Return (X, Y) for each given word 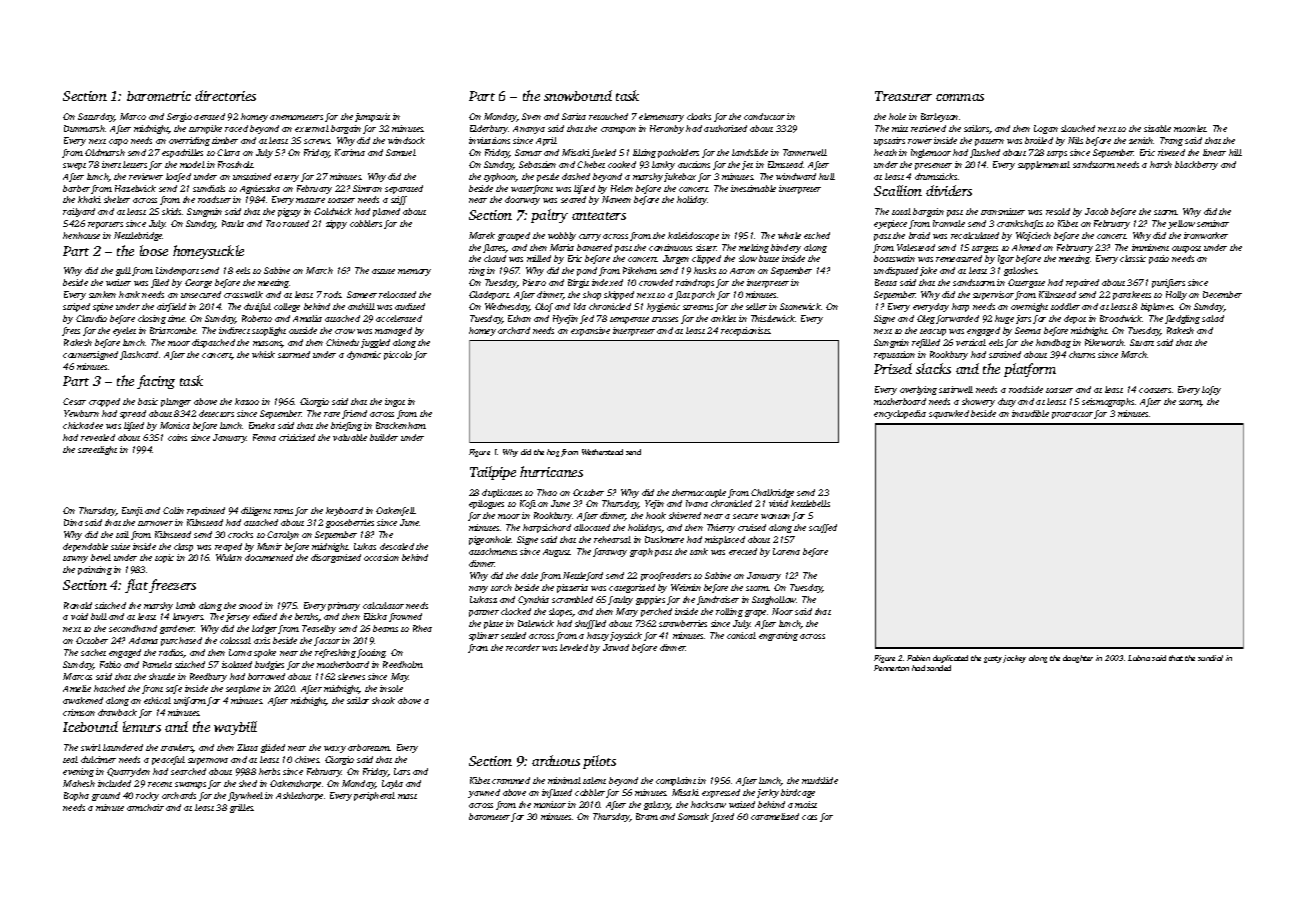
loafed (178, 177)
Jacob (1096, 211)
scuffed (823, 528)
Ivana (697, 503)
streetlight (97, 450)
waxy (335, 749)
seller (756, 306)
